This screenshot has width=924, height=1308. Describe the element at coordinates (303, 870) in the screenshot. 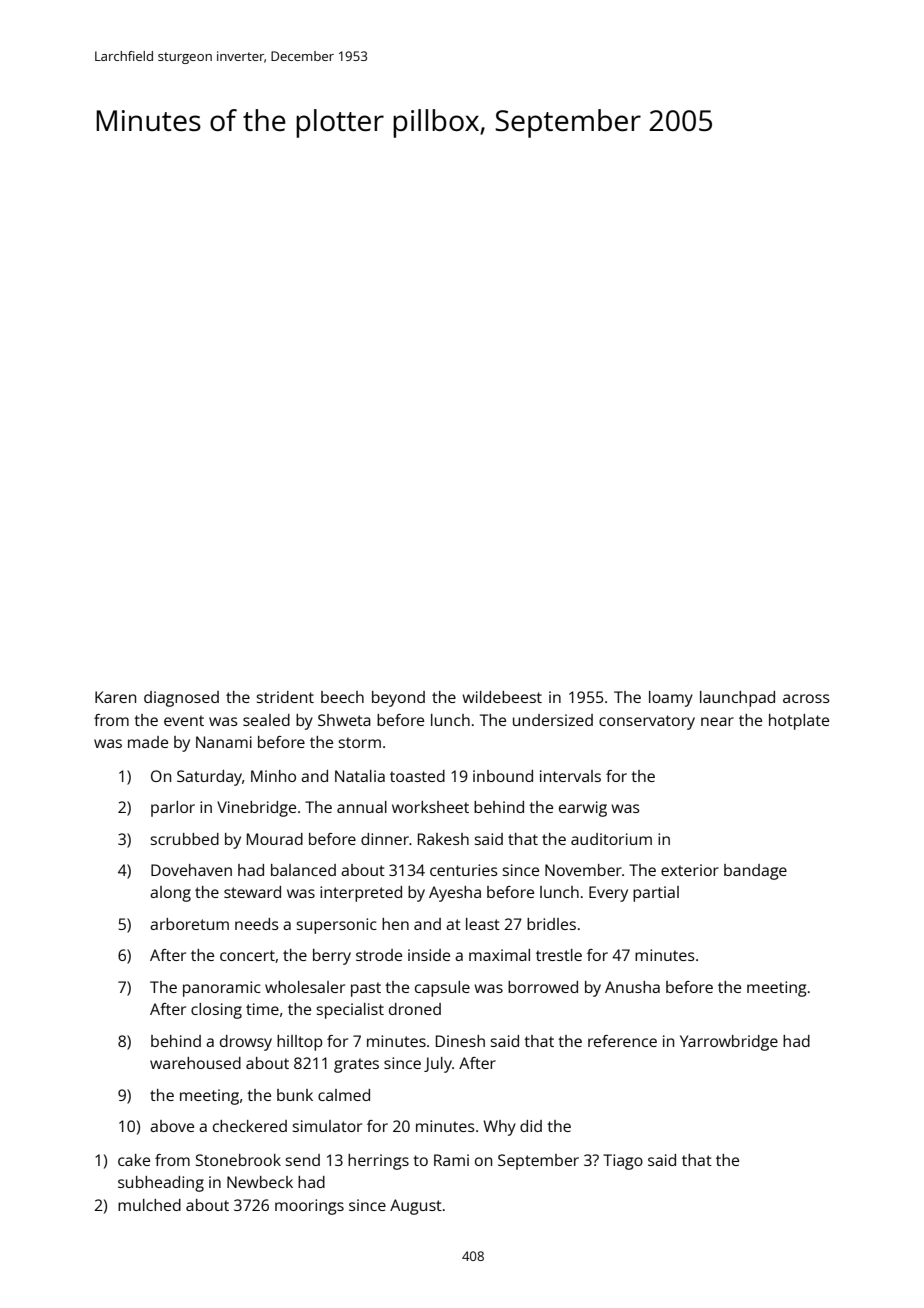

I see `balanced` at that location.
